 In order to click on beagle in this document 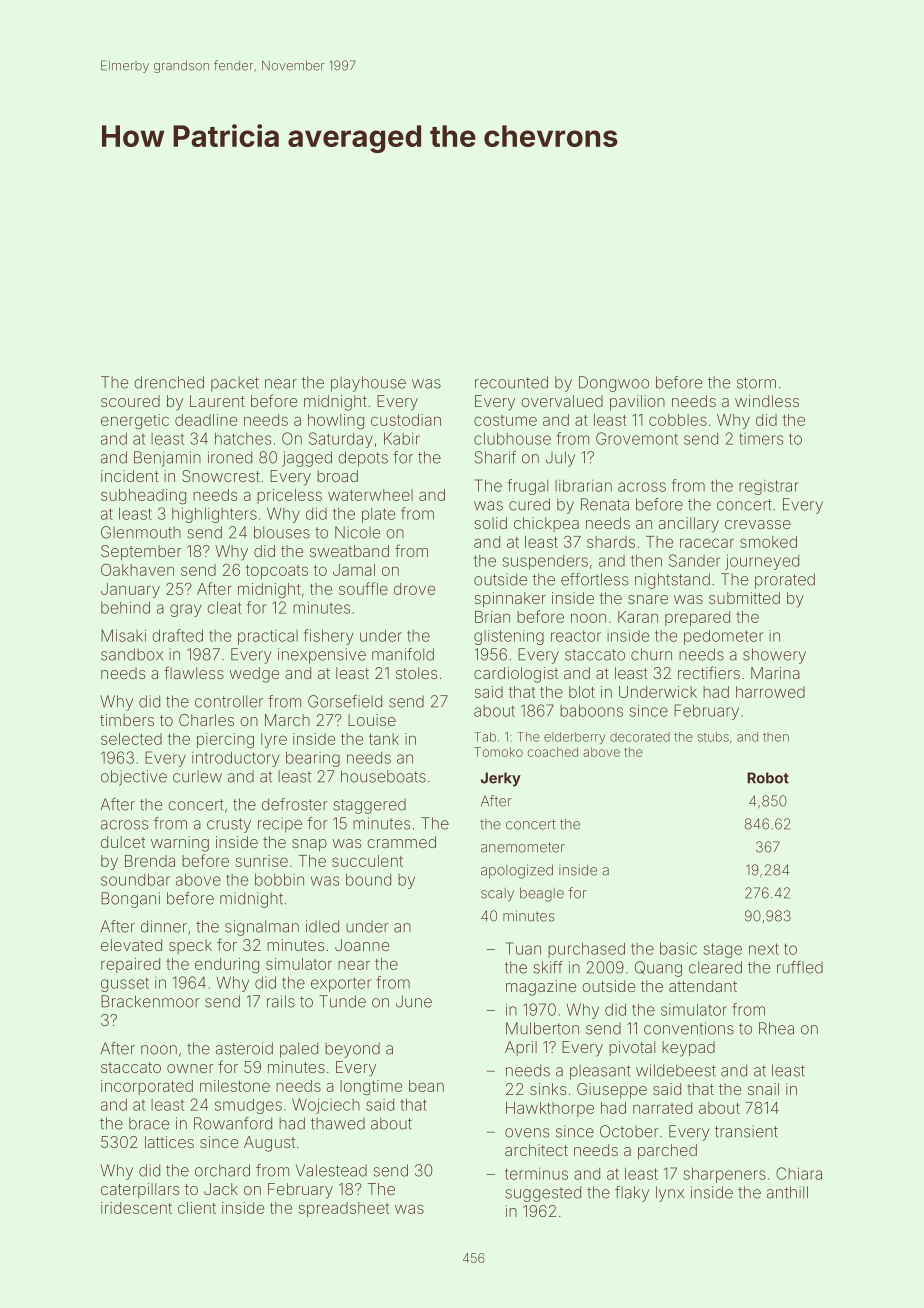, I will do `click(542, 894)`.
